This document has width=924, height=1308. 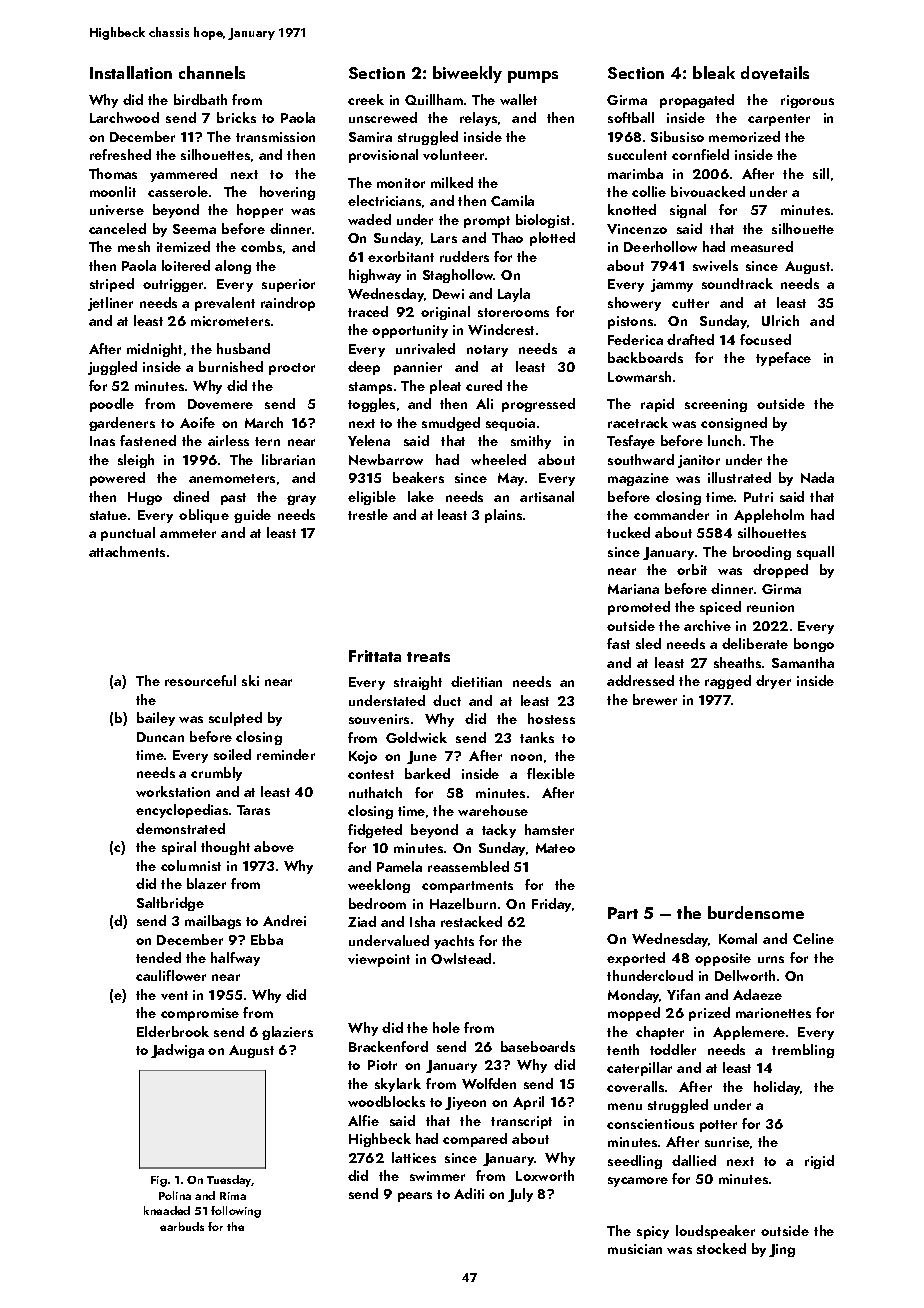 What do you see at coordinates (220, 404) in the document?
I see `Dovemere` at bounding box center [220, 404].
